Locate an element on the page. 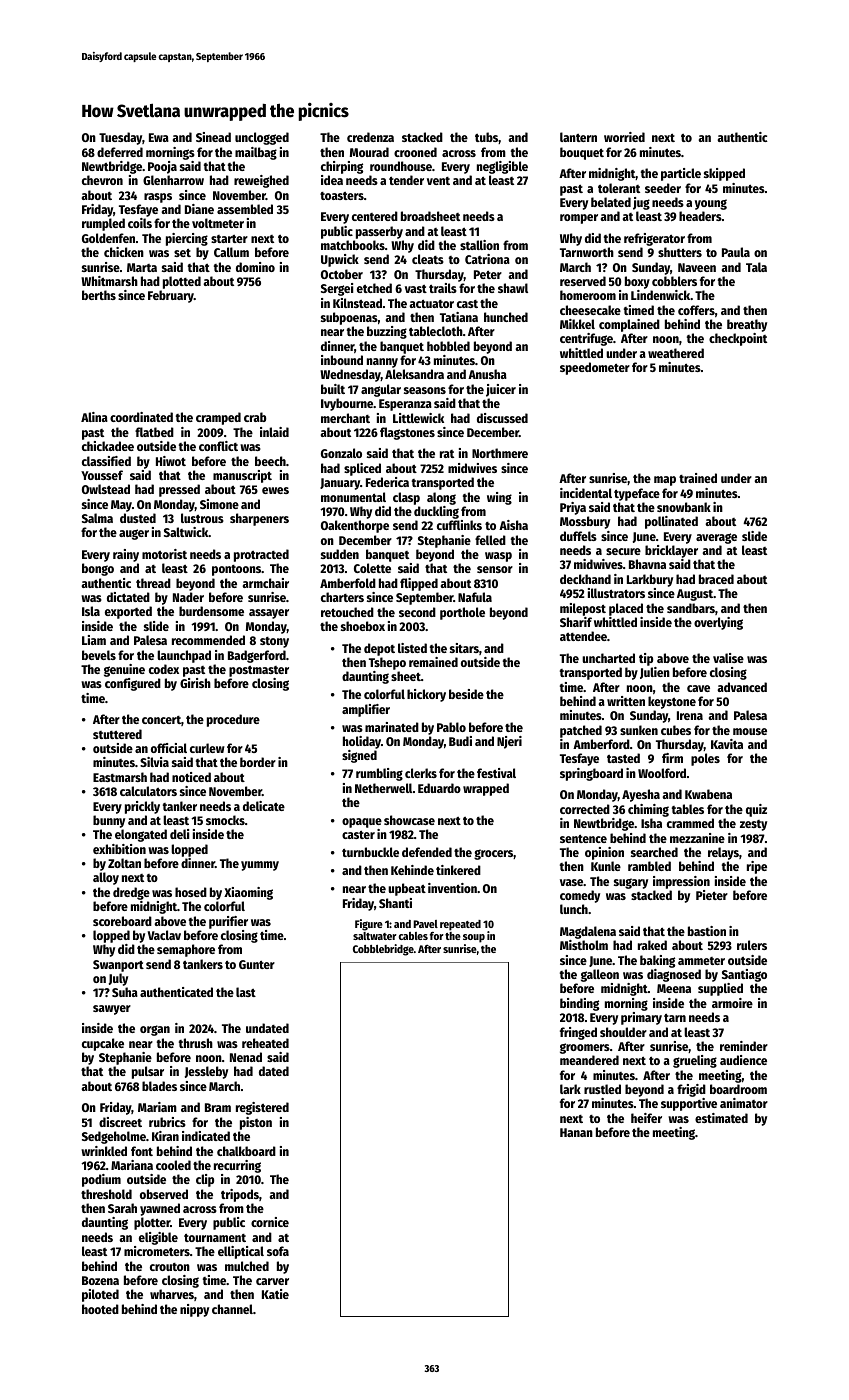 Image resolution: width=849 pixels, height=1400 pixels. Anusha is located at coordinates (487, 374).
